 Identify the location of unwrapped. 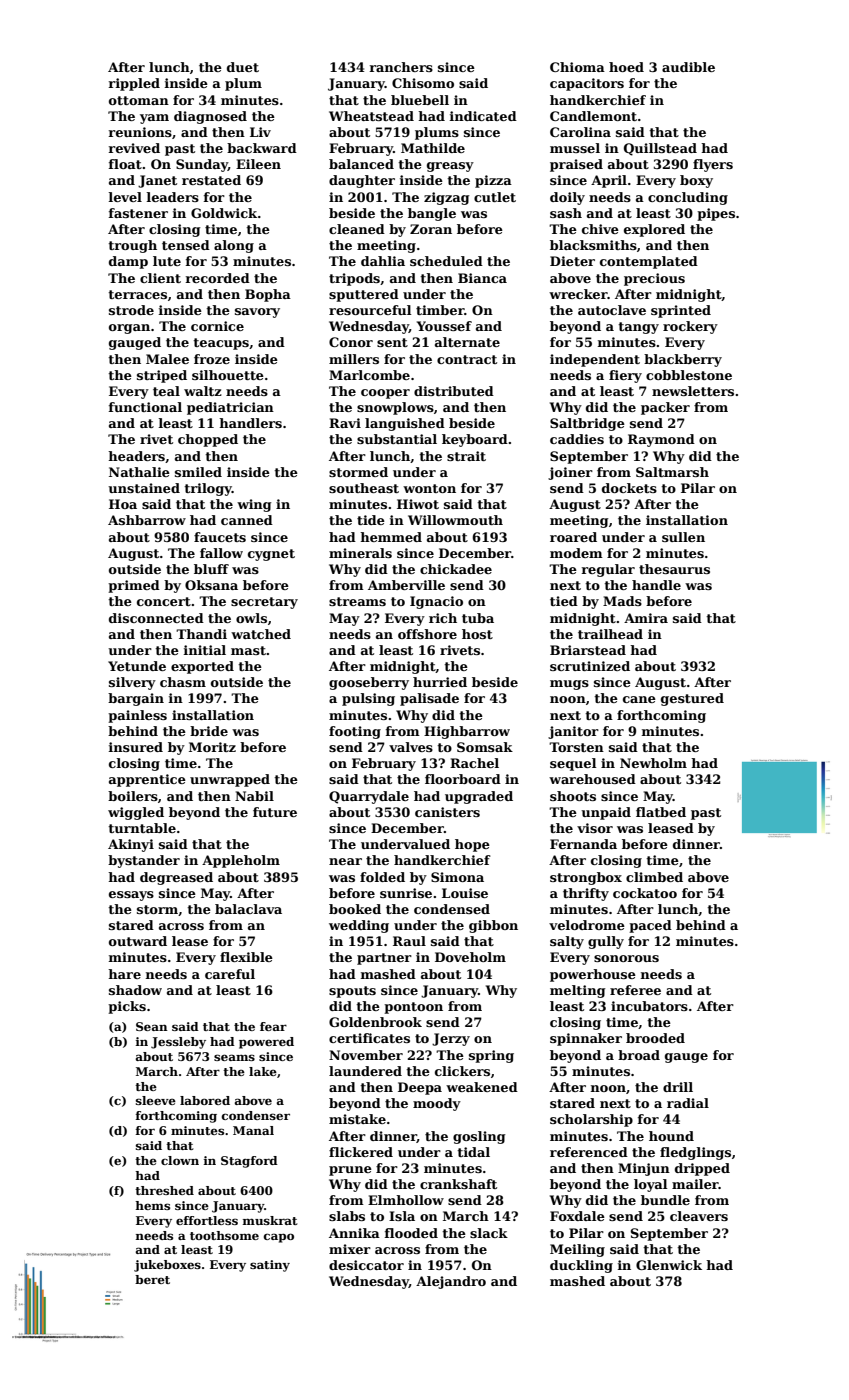
(230, 780).
